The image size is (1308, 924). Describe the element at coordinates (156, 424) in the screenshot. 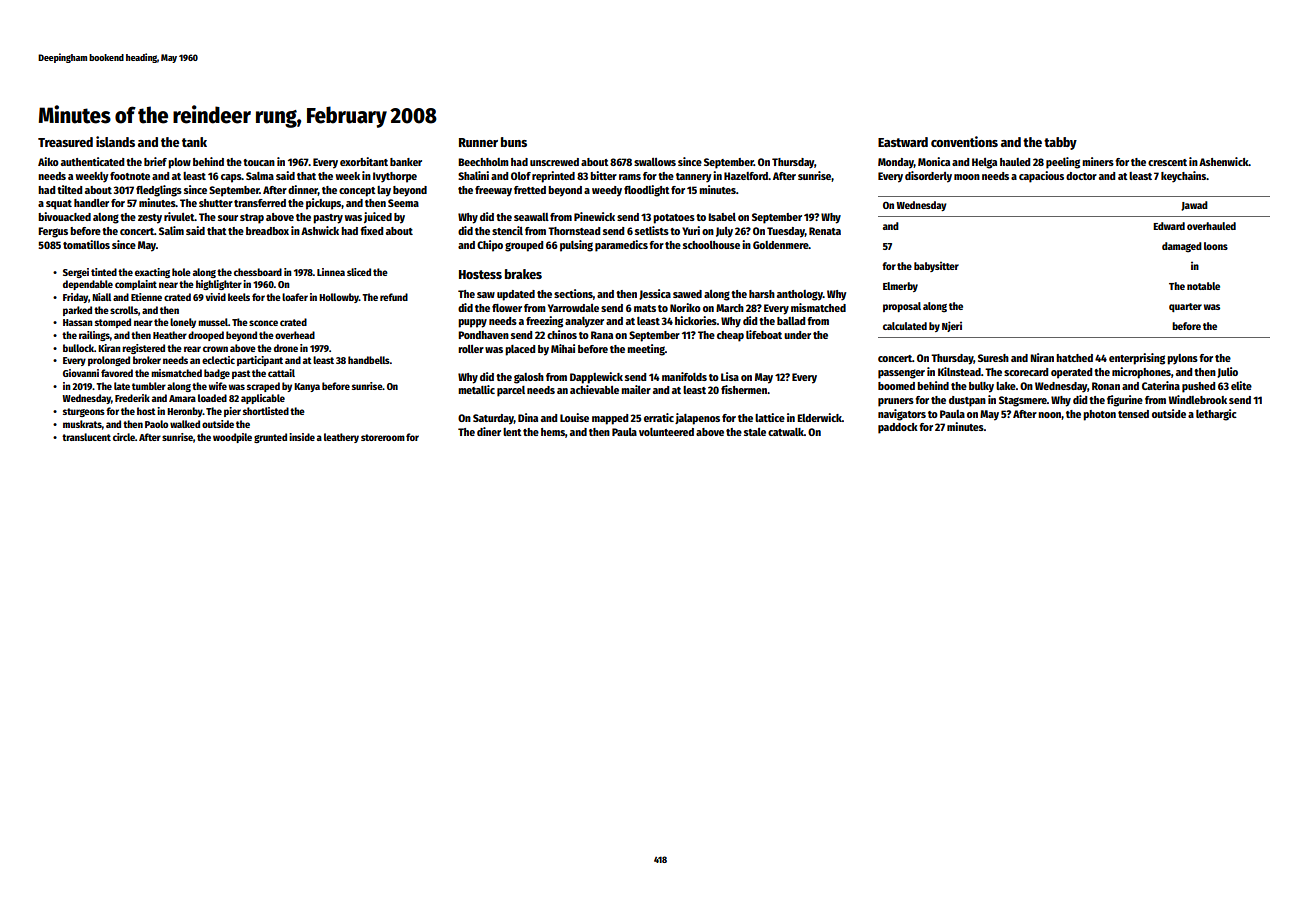

I see `Paolo` at that location.
